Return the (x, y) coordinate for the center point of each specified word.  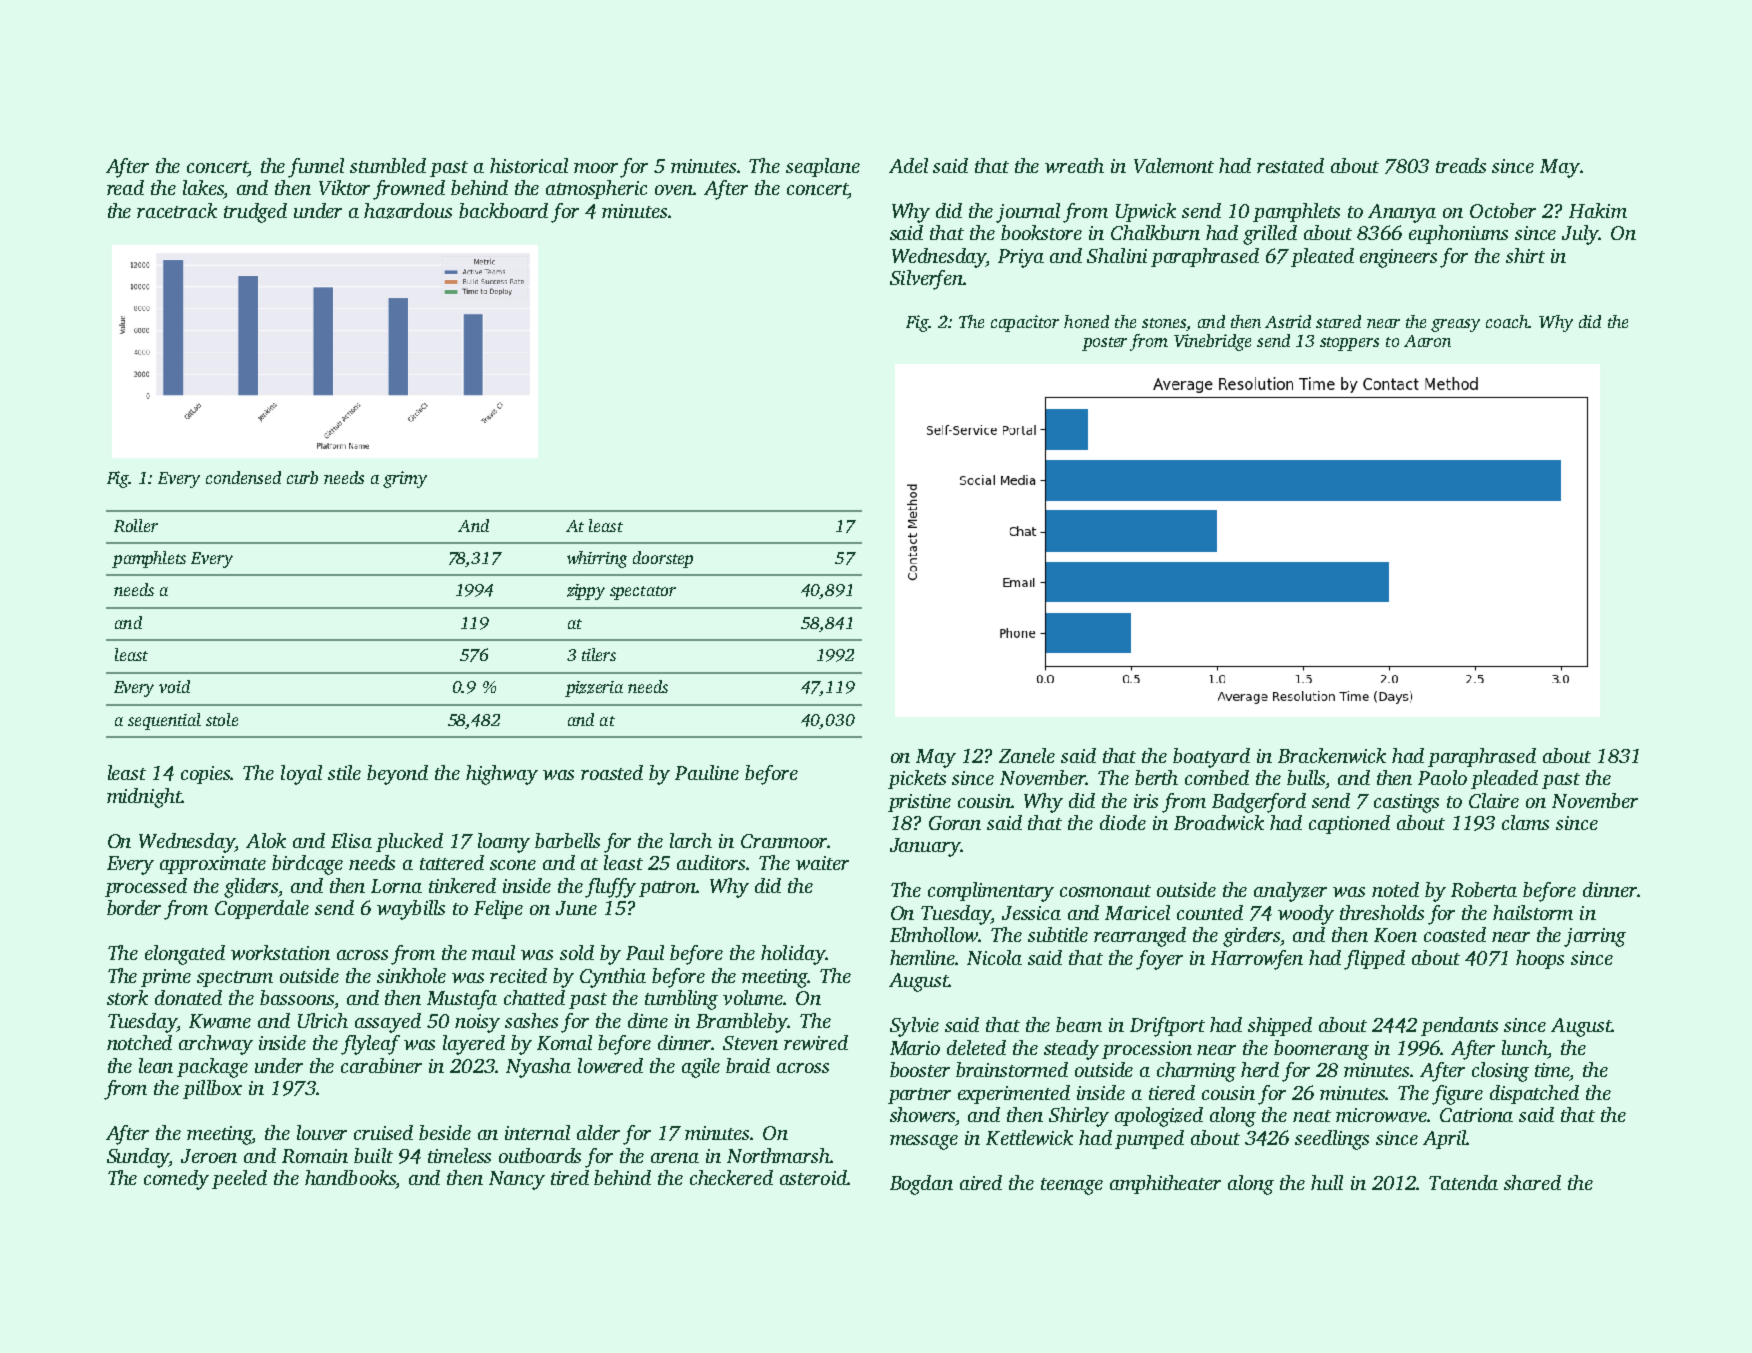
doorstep (663, 559)
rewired (816, 1042)
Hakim (1598, 210)
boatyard (1211, 758)
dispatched (1534, 1094)
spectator (643, 593)
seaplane (823, 167)
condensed (243, 477)
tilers (599, 654)
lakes (203, 187)
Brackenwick (1332, 755)
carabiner (381, 1065)
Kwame (220, 1021)
